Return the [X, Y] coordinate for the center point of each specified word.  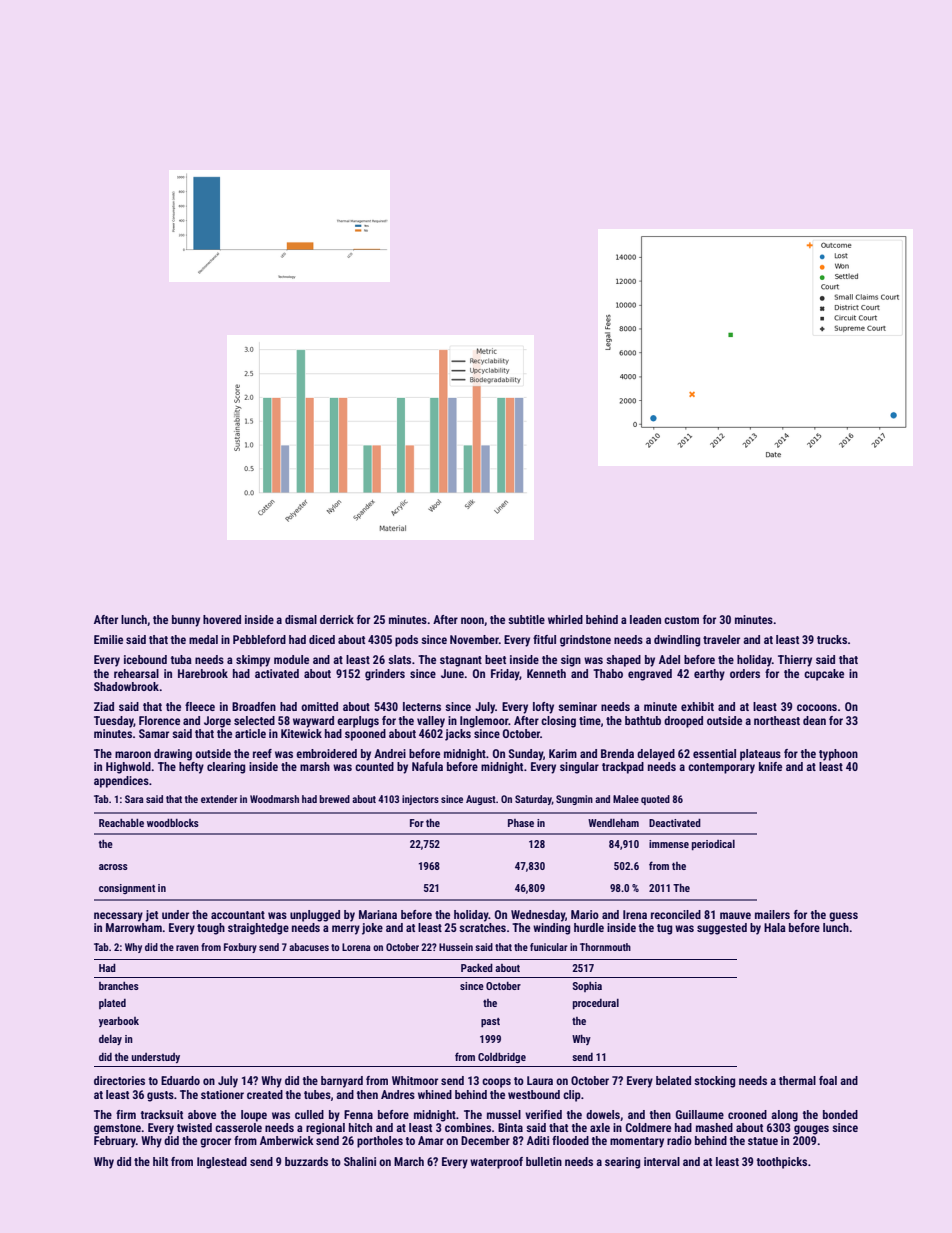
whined [435, 1094]
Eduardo [180, 1080]
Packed [477, 967]
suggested [722, 929]
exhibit [697, 706]
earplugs [358, 722]
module [291, 659]
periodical [713, 845]
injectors [420, 800]
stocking [714, 1082]
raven [187, 948]
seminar [577, 706]
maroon [133, 754]
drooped [683, 722]
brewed [335, 799]
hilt [160, 1161]
